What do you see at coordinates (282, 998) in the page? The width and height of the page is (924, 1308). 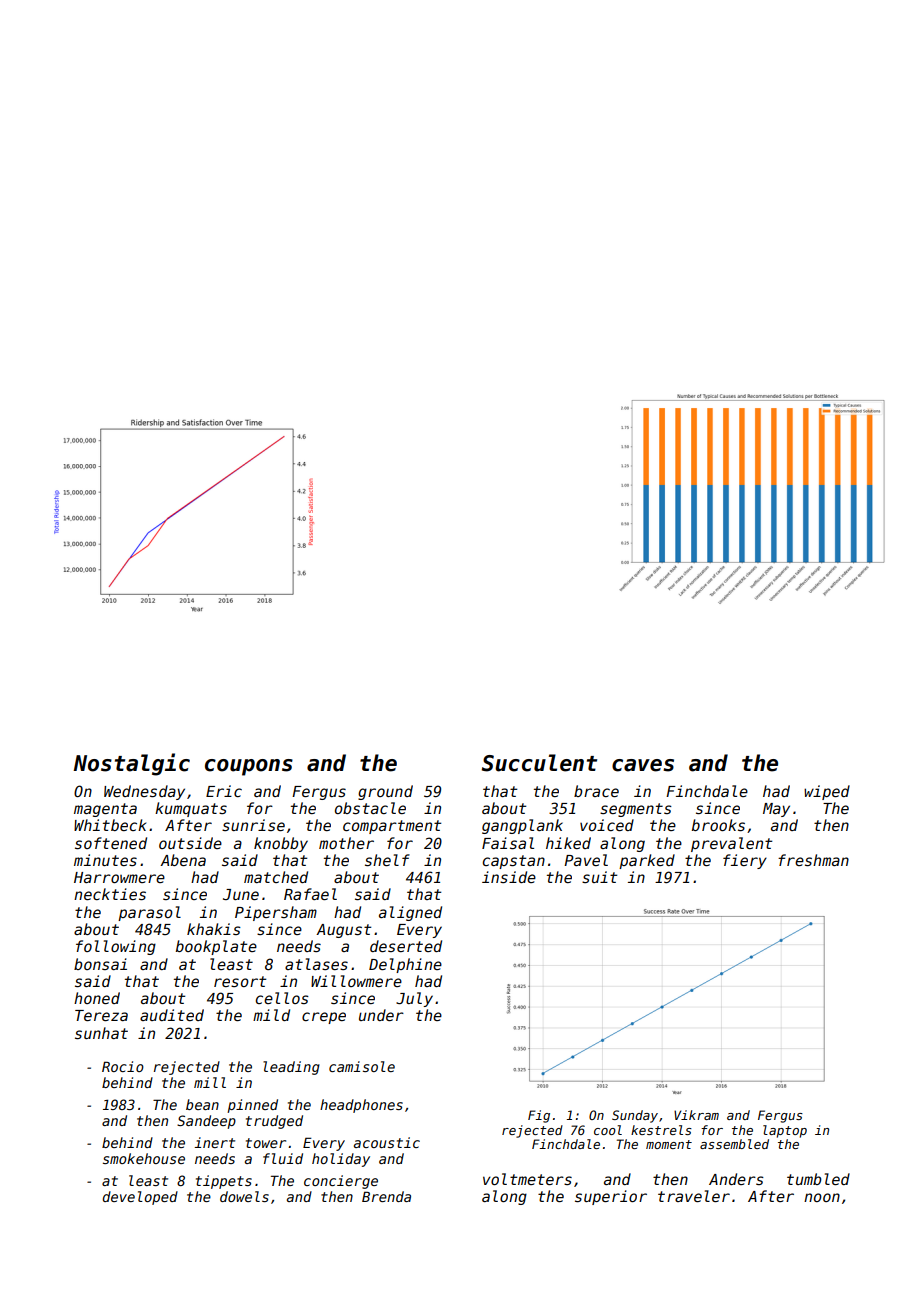 I see `cellos` at bounding box center [282, 998].
